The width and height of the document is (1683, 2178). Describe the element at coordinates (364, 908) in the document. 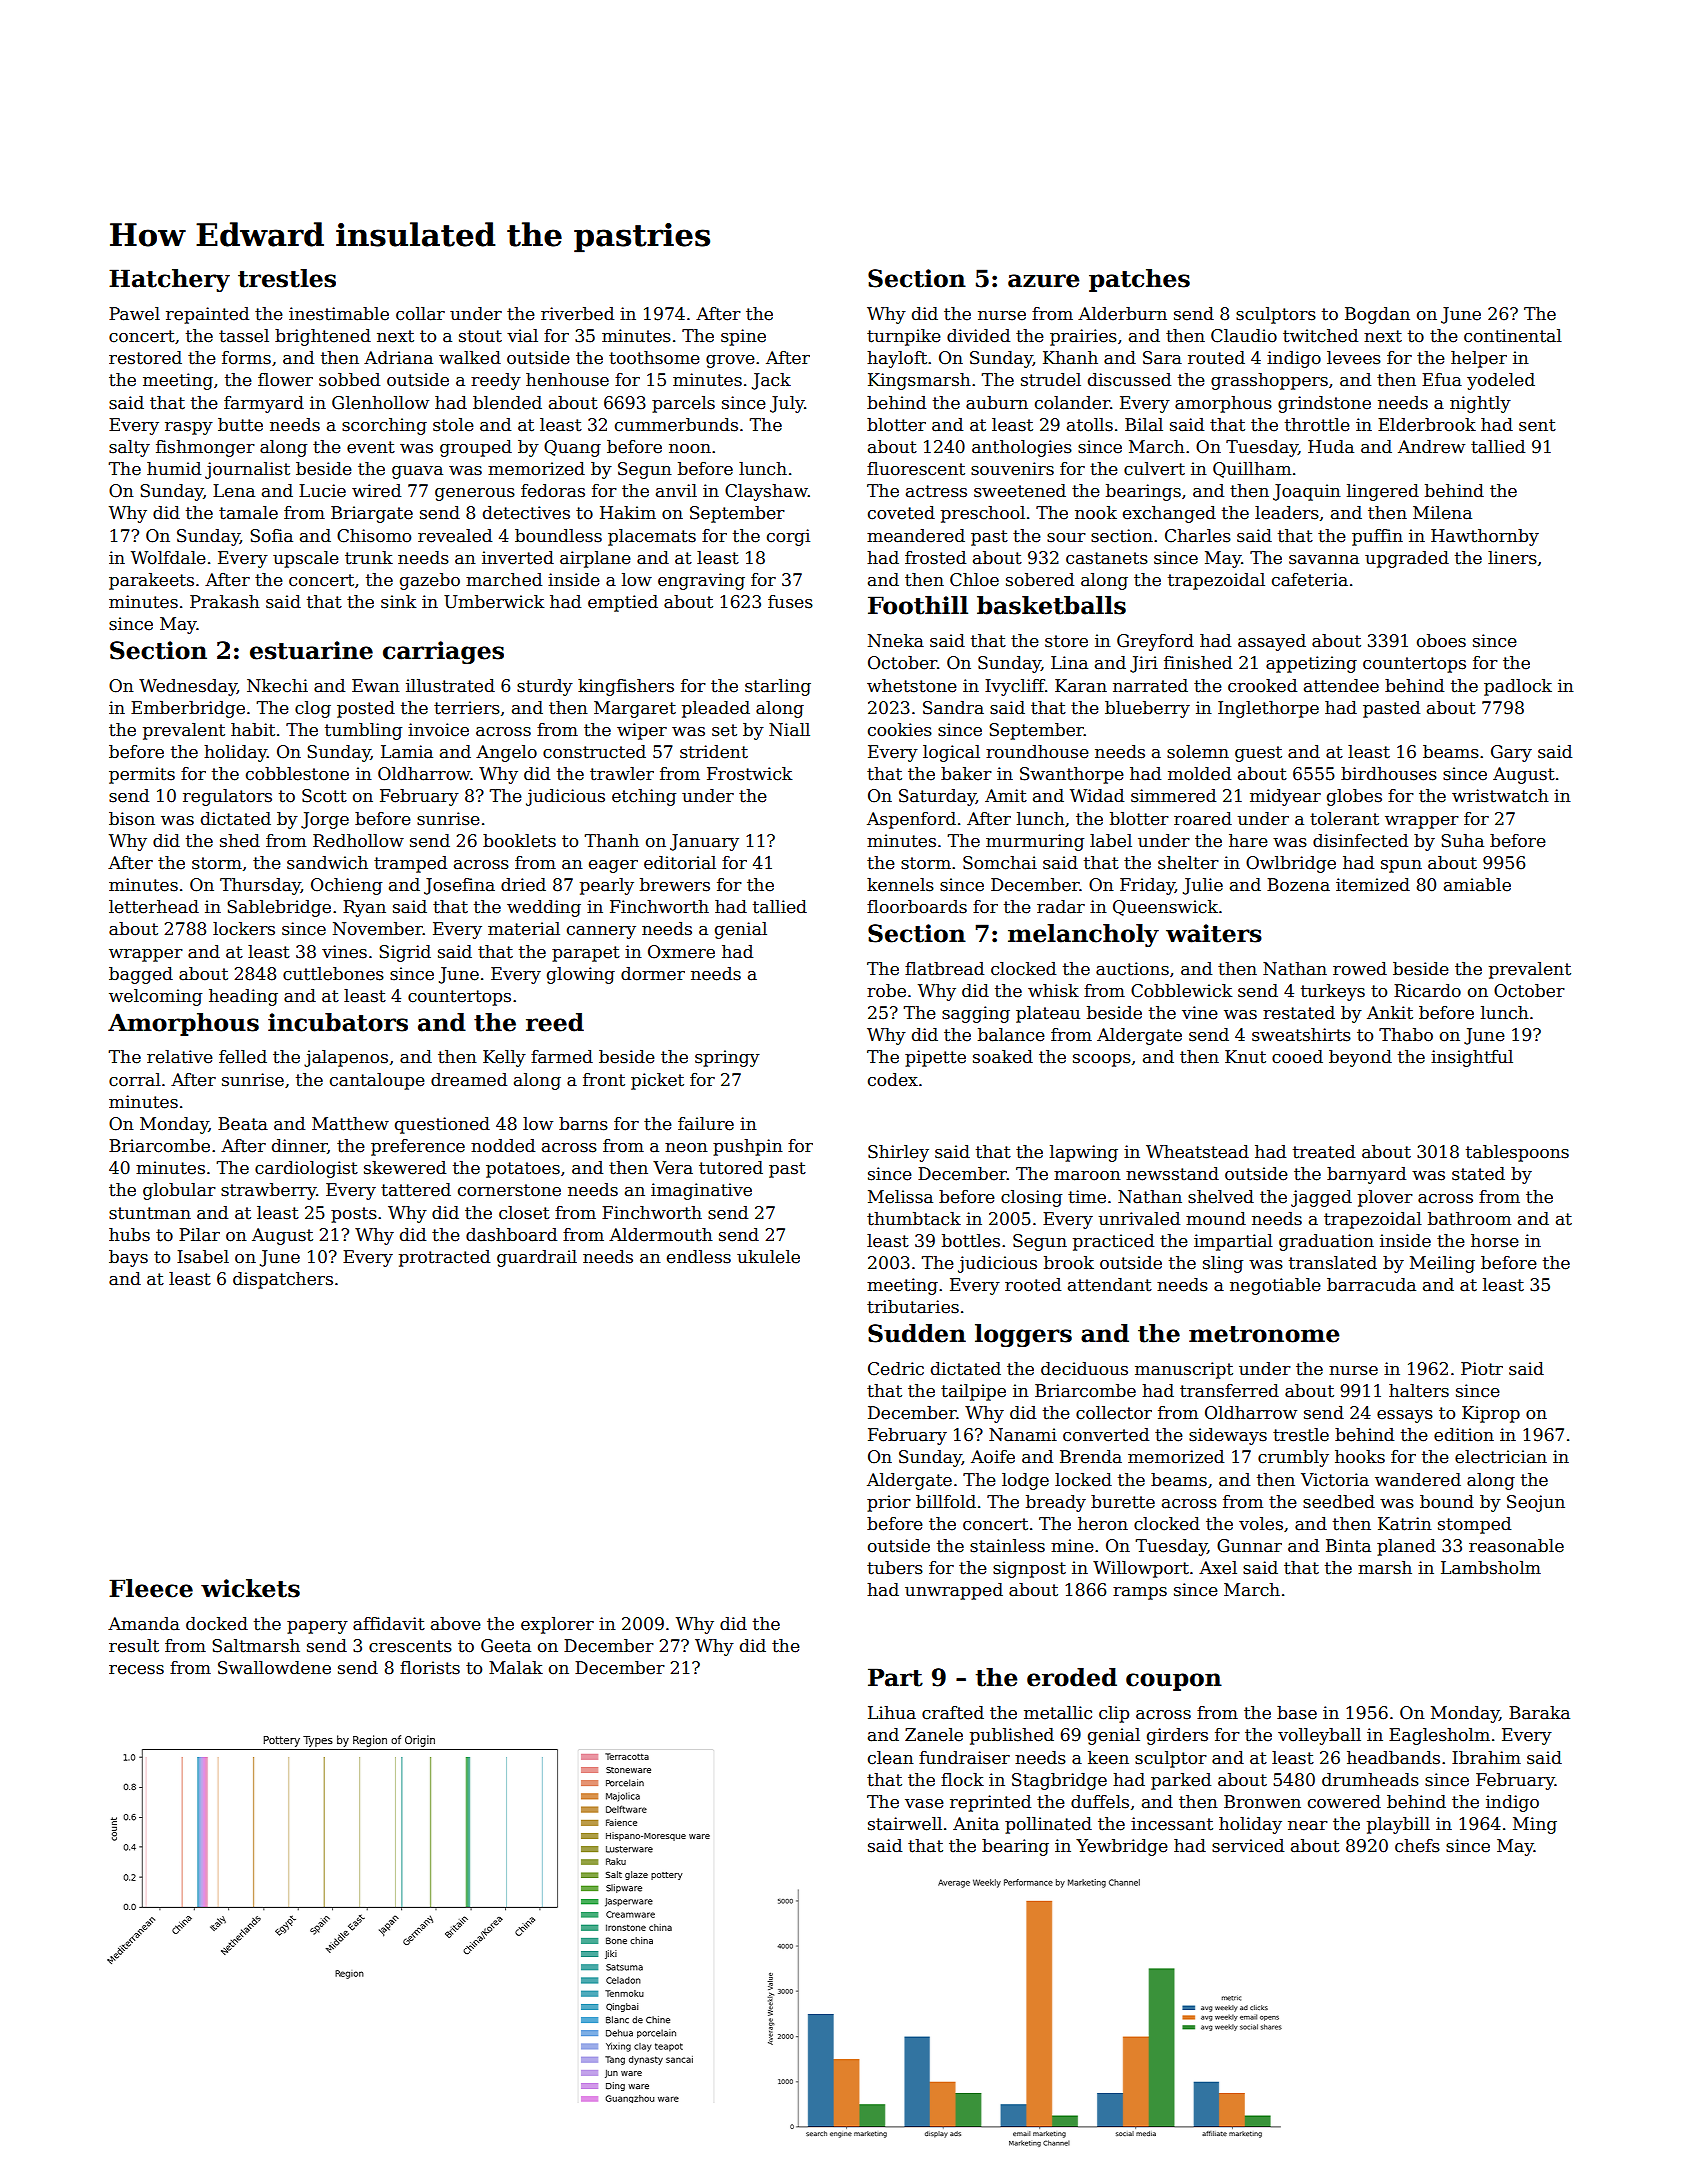

I see `Ryan` at that location.
